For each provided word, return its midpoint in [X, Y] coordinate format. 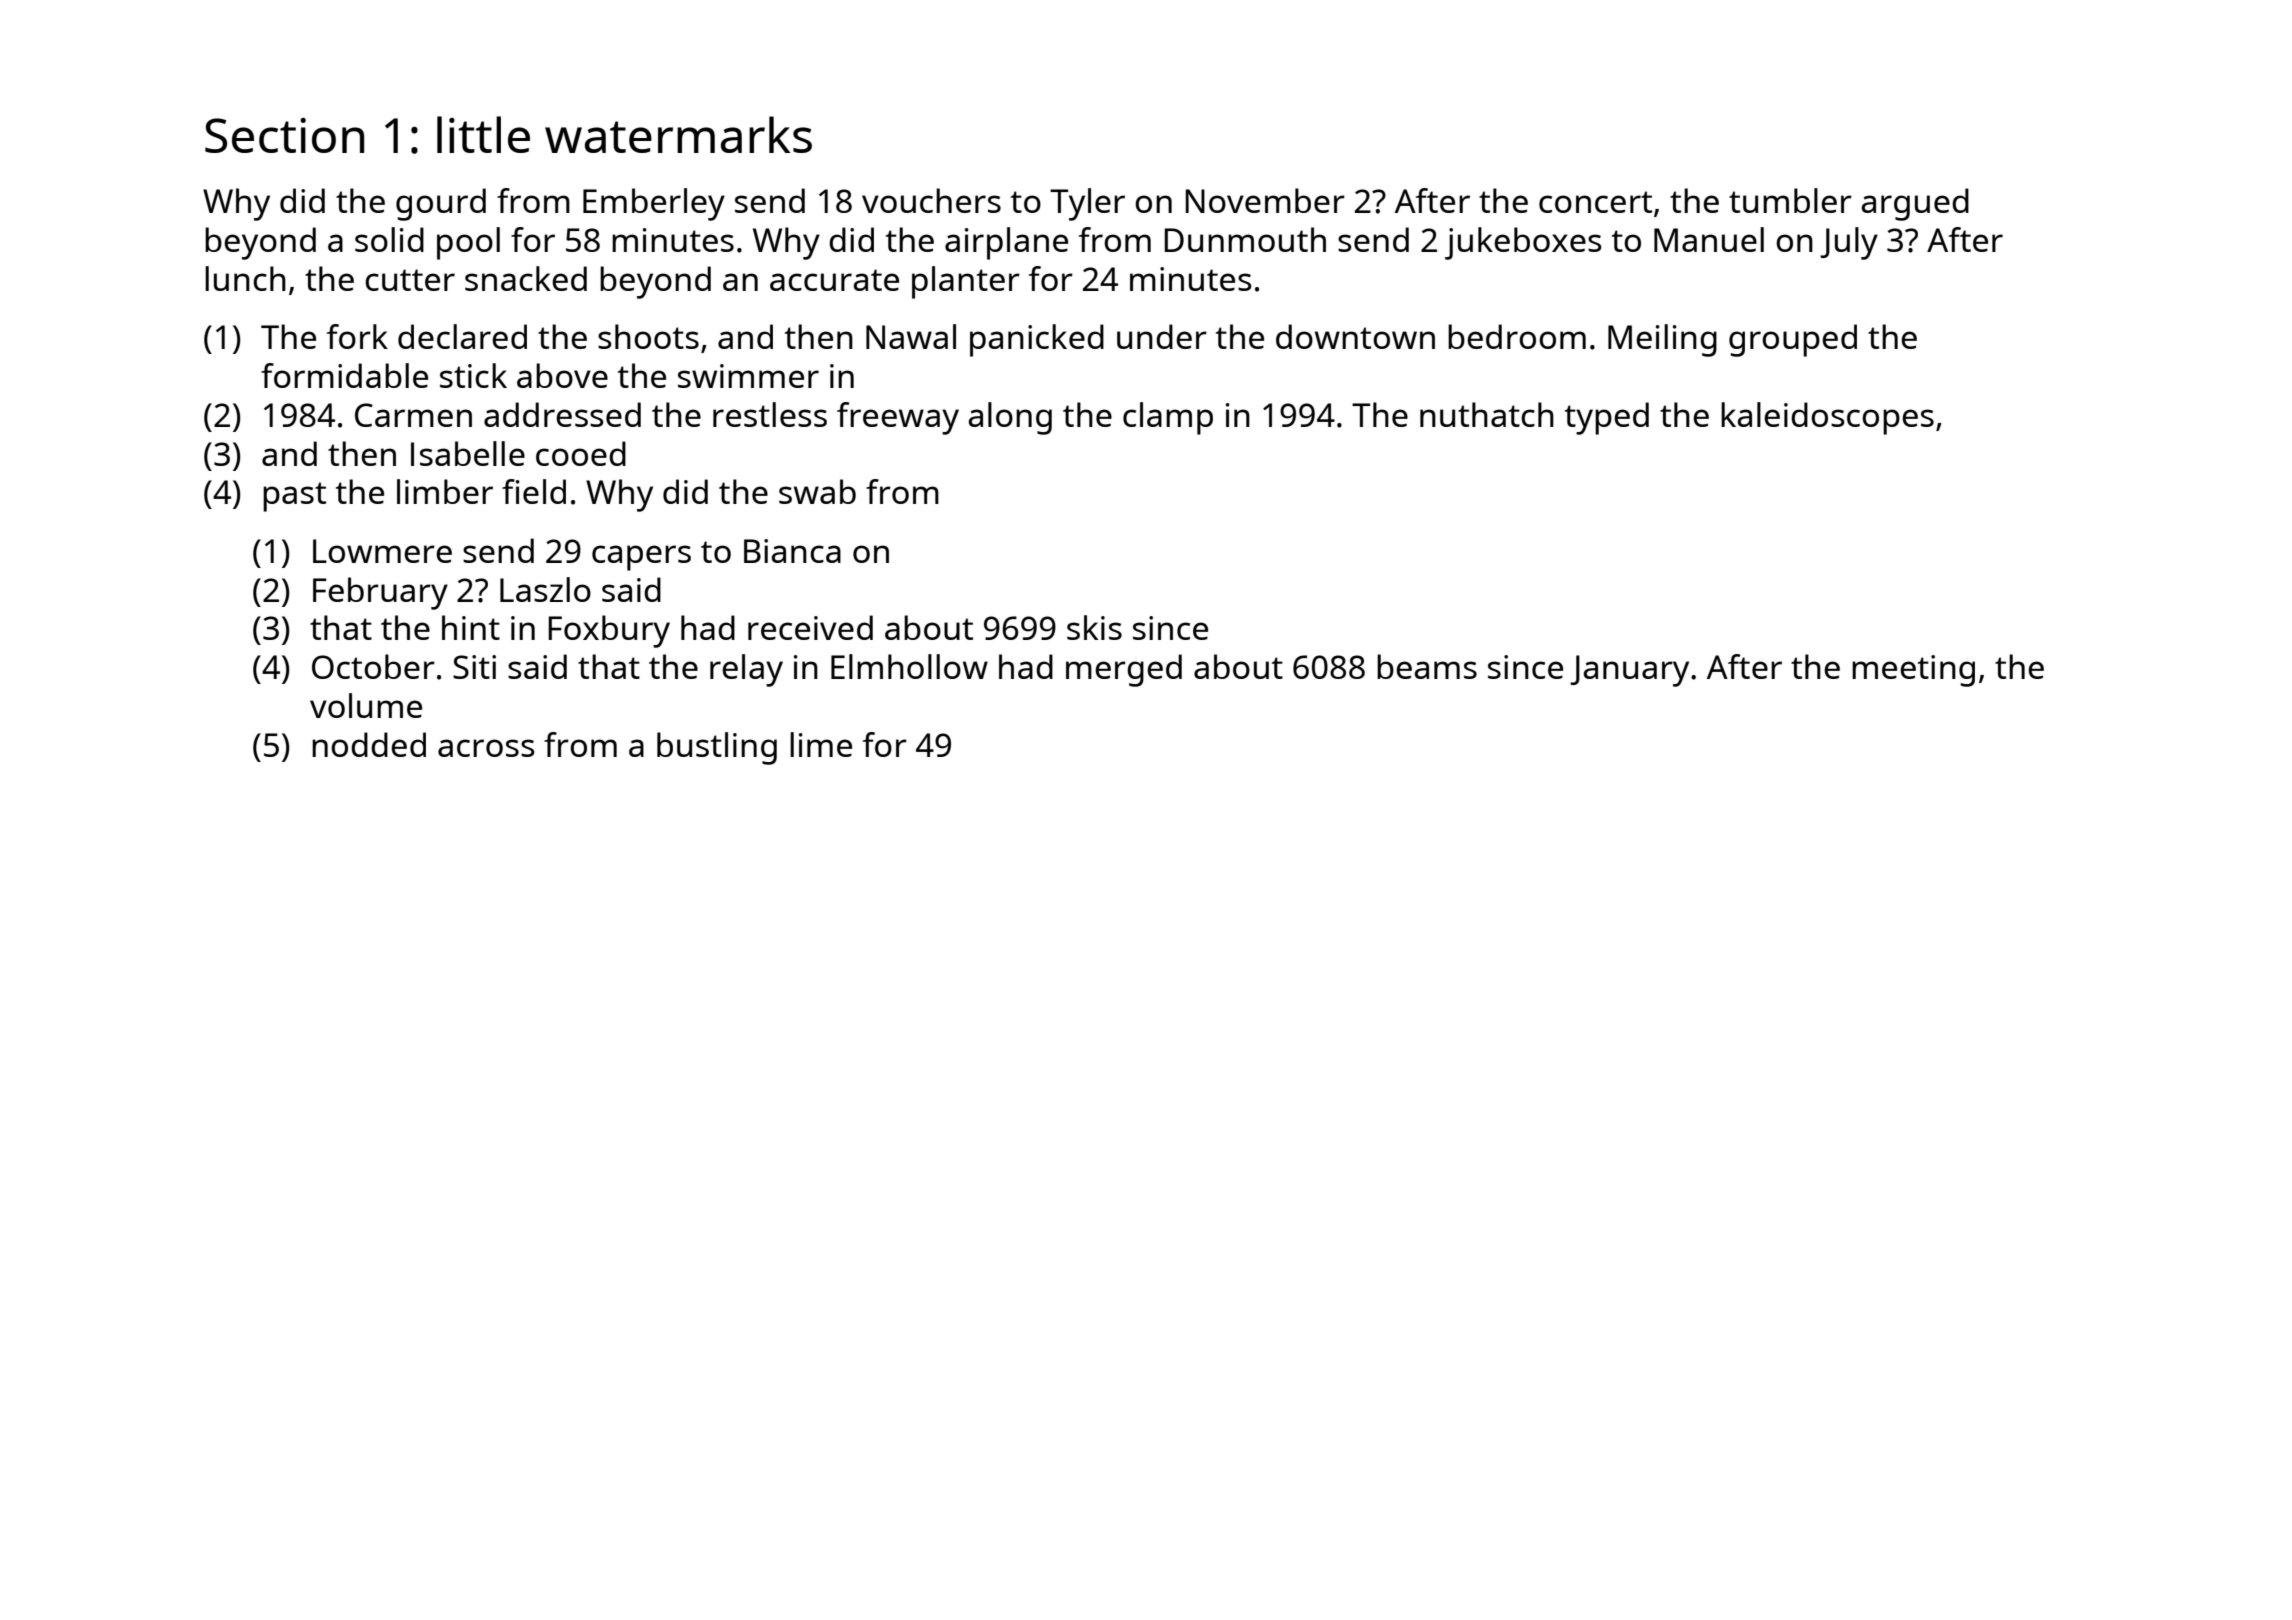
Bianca [792, 551]
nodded [369, 744]
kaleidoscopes [1827, 418]
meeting [1913, 671]
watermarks [678, 134]
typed [1607, 418]
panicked [1037, 340]
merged [1124, 670]
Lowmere [382, 551]
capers [641, 558]
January [1629, 671]
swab [817, 491]
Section [284, 135]
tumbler [1790, 200]
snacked [526, 278]
